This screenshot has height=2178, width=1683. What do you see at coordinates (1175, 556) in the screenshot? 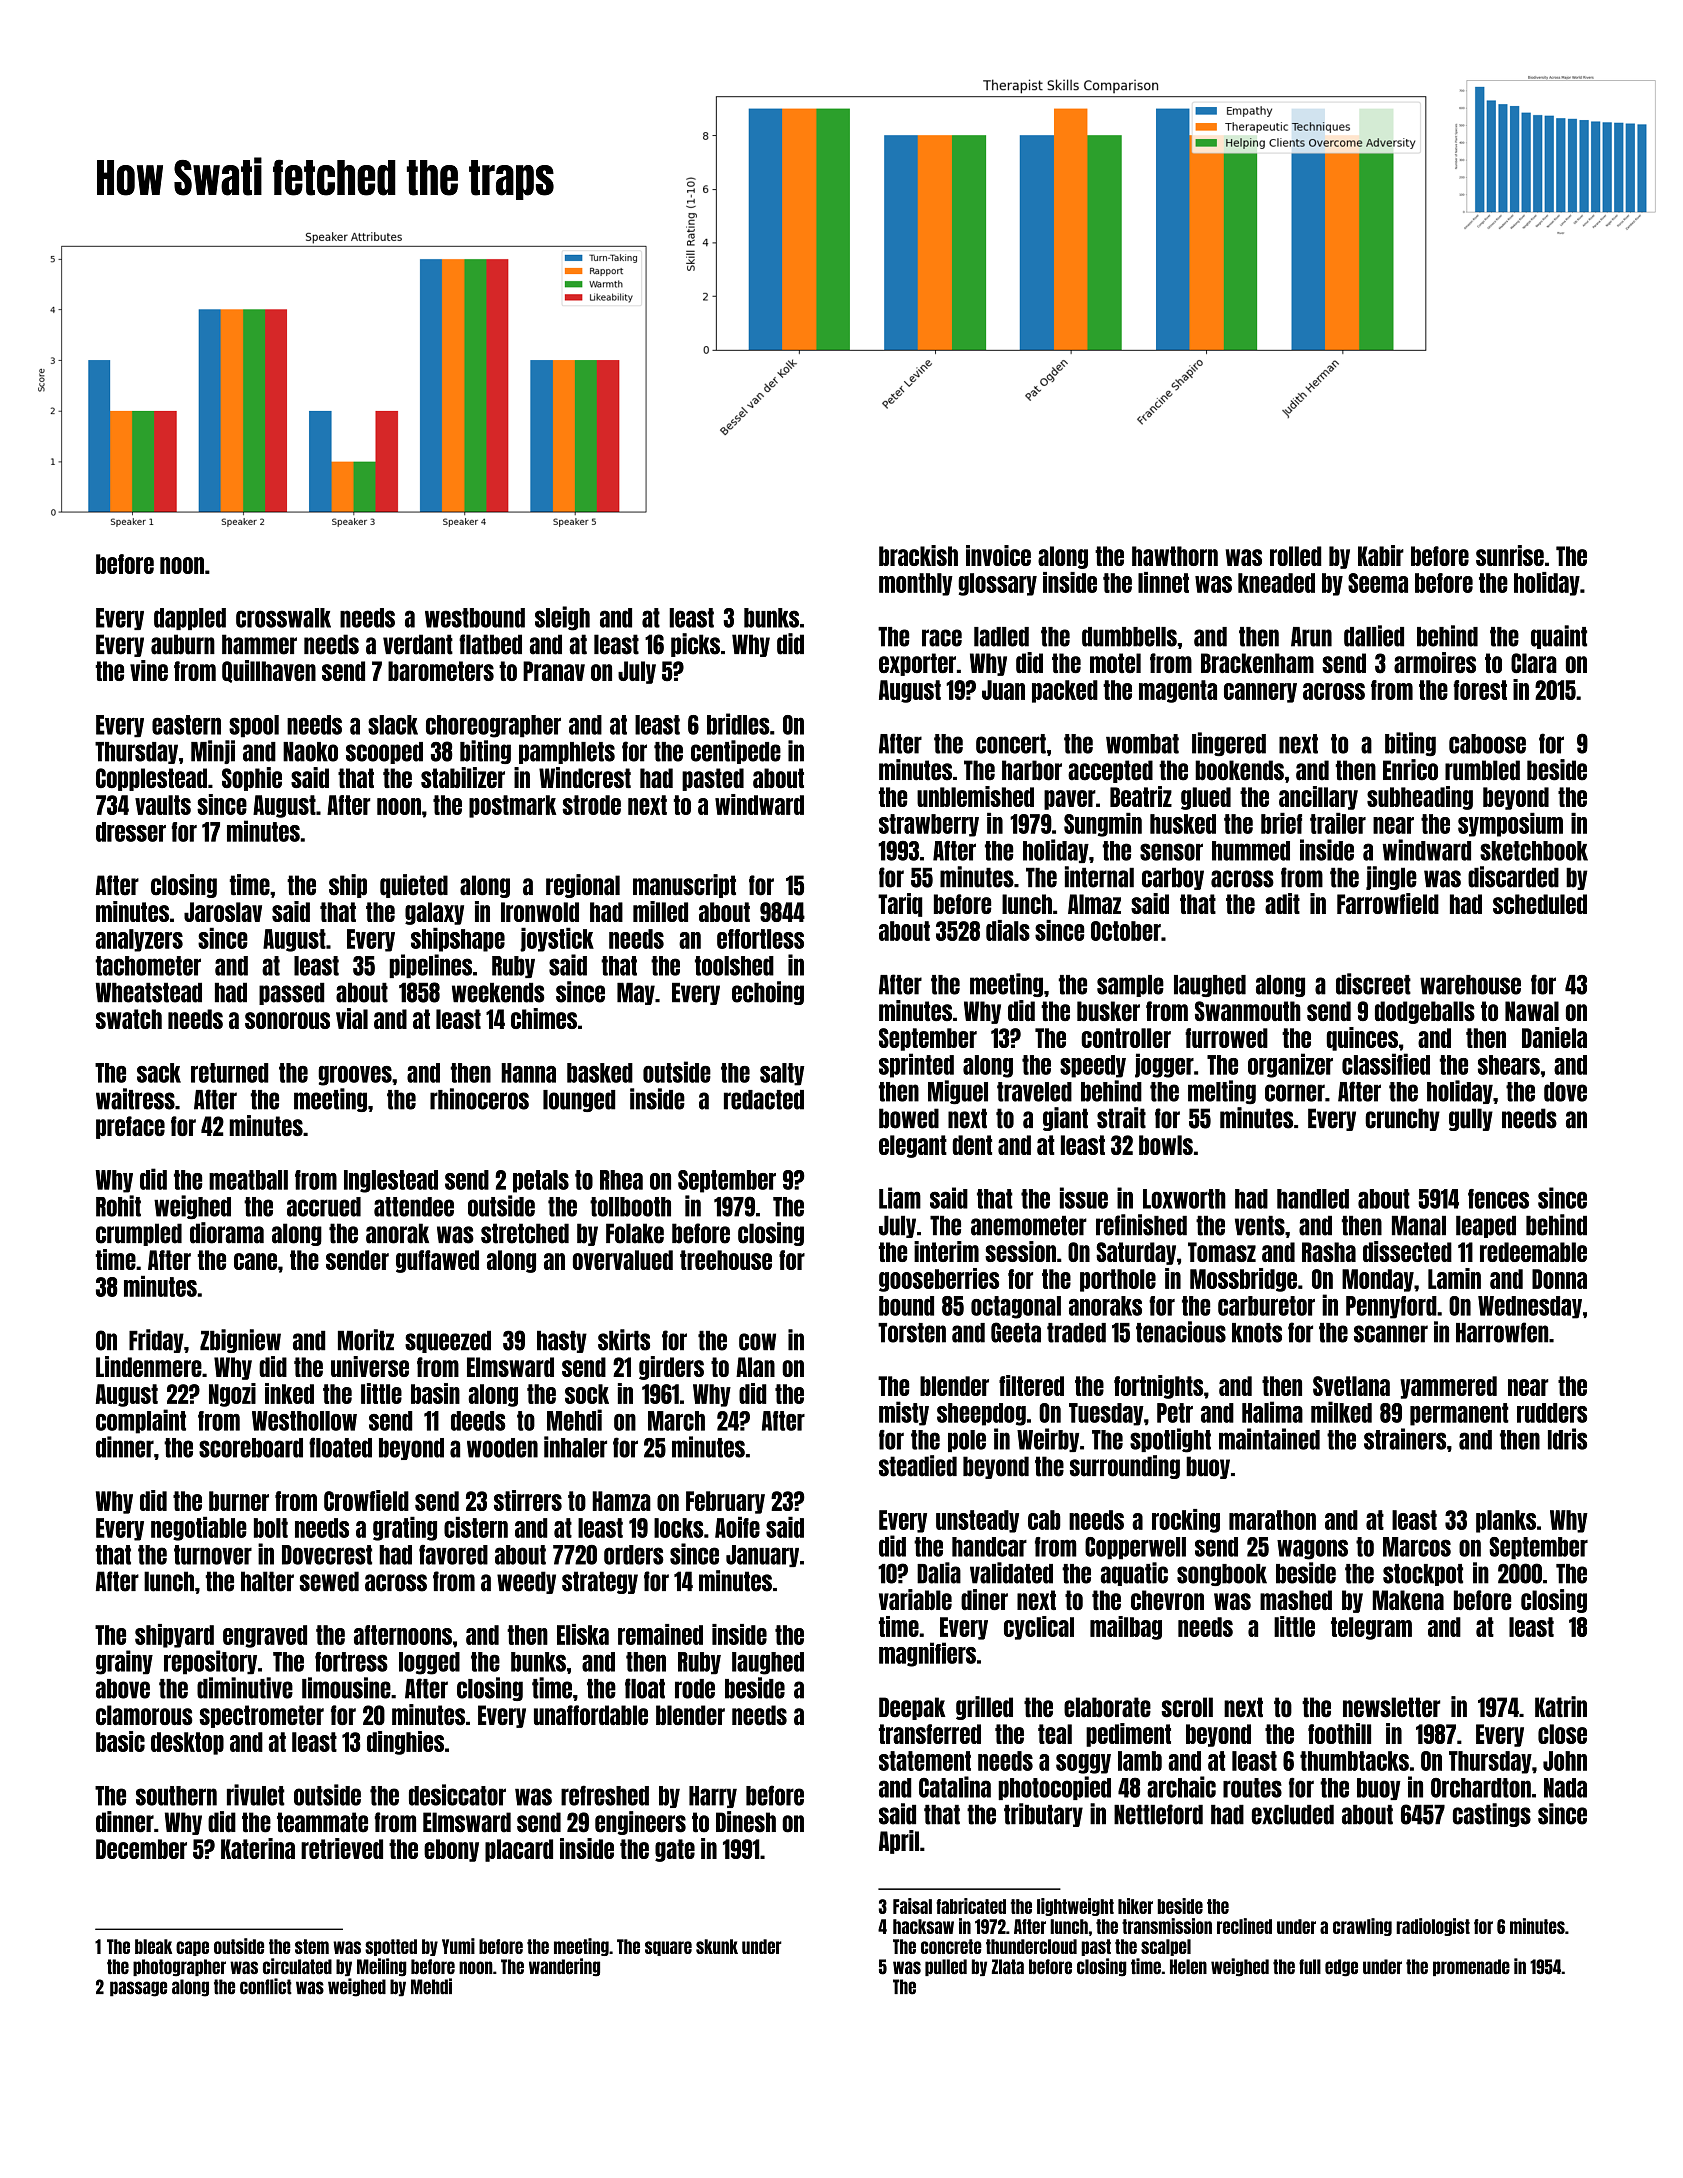
I see `hawthorn` at bounding box center [1175, 556].
